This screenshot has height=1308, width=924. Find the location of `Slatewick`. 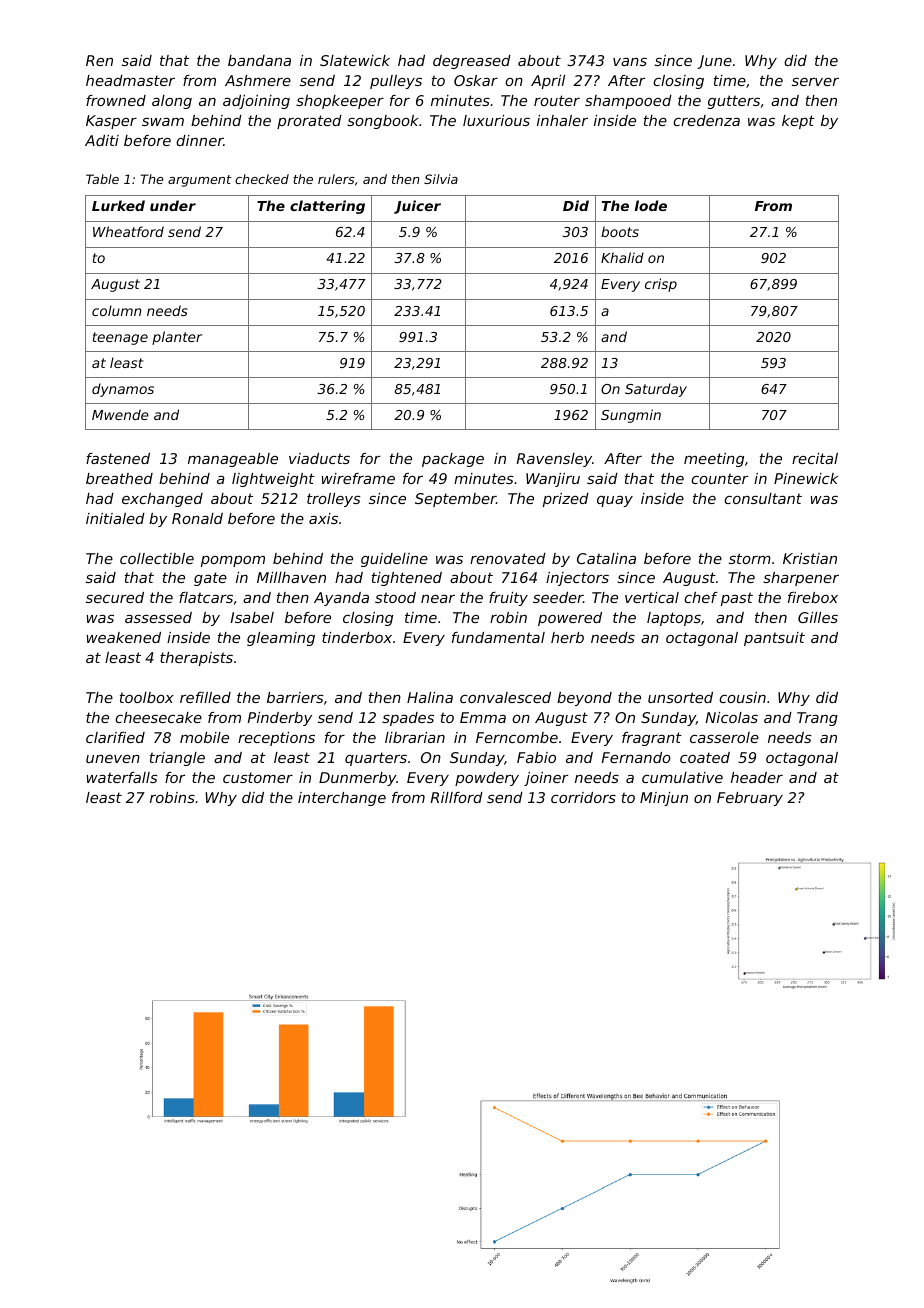

Slatewick is located at coordinates (355, 60).
